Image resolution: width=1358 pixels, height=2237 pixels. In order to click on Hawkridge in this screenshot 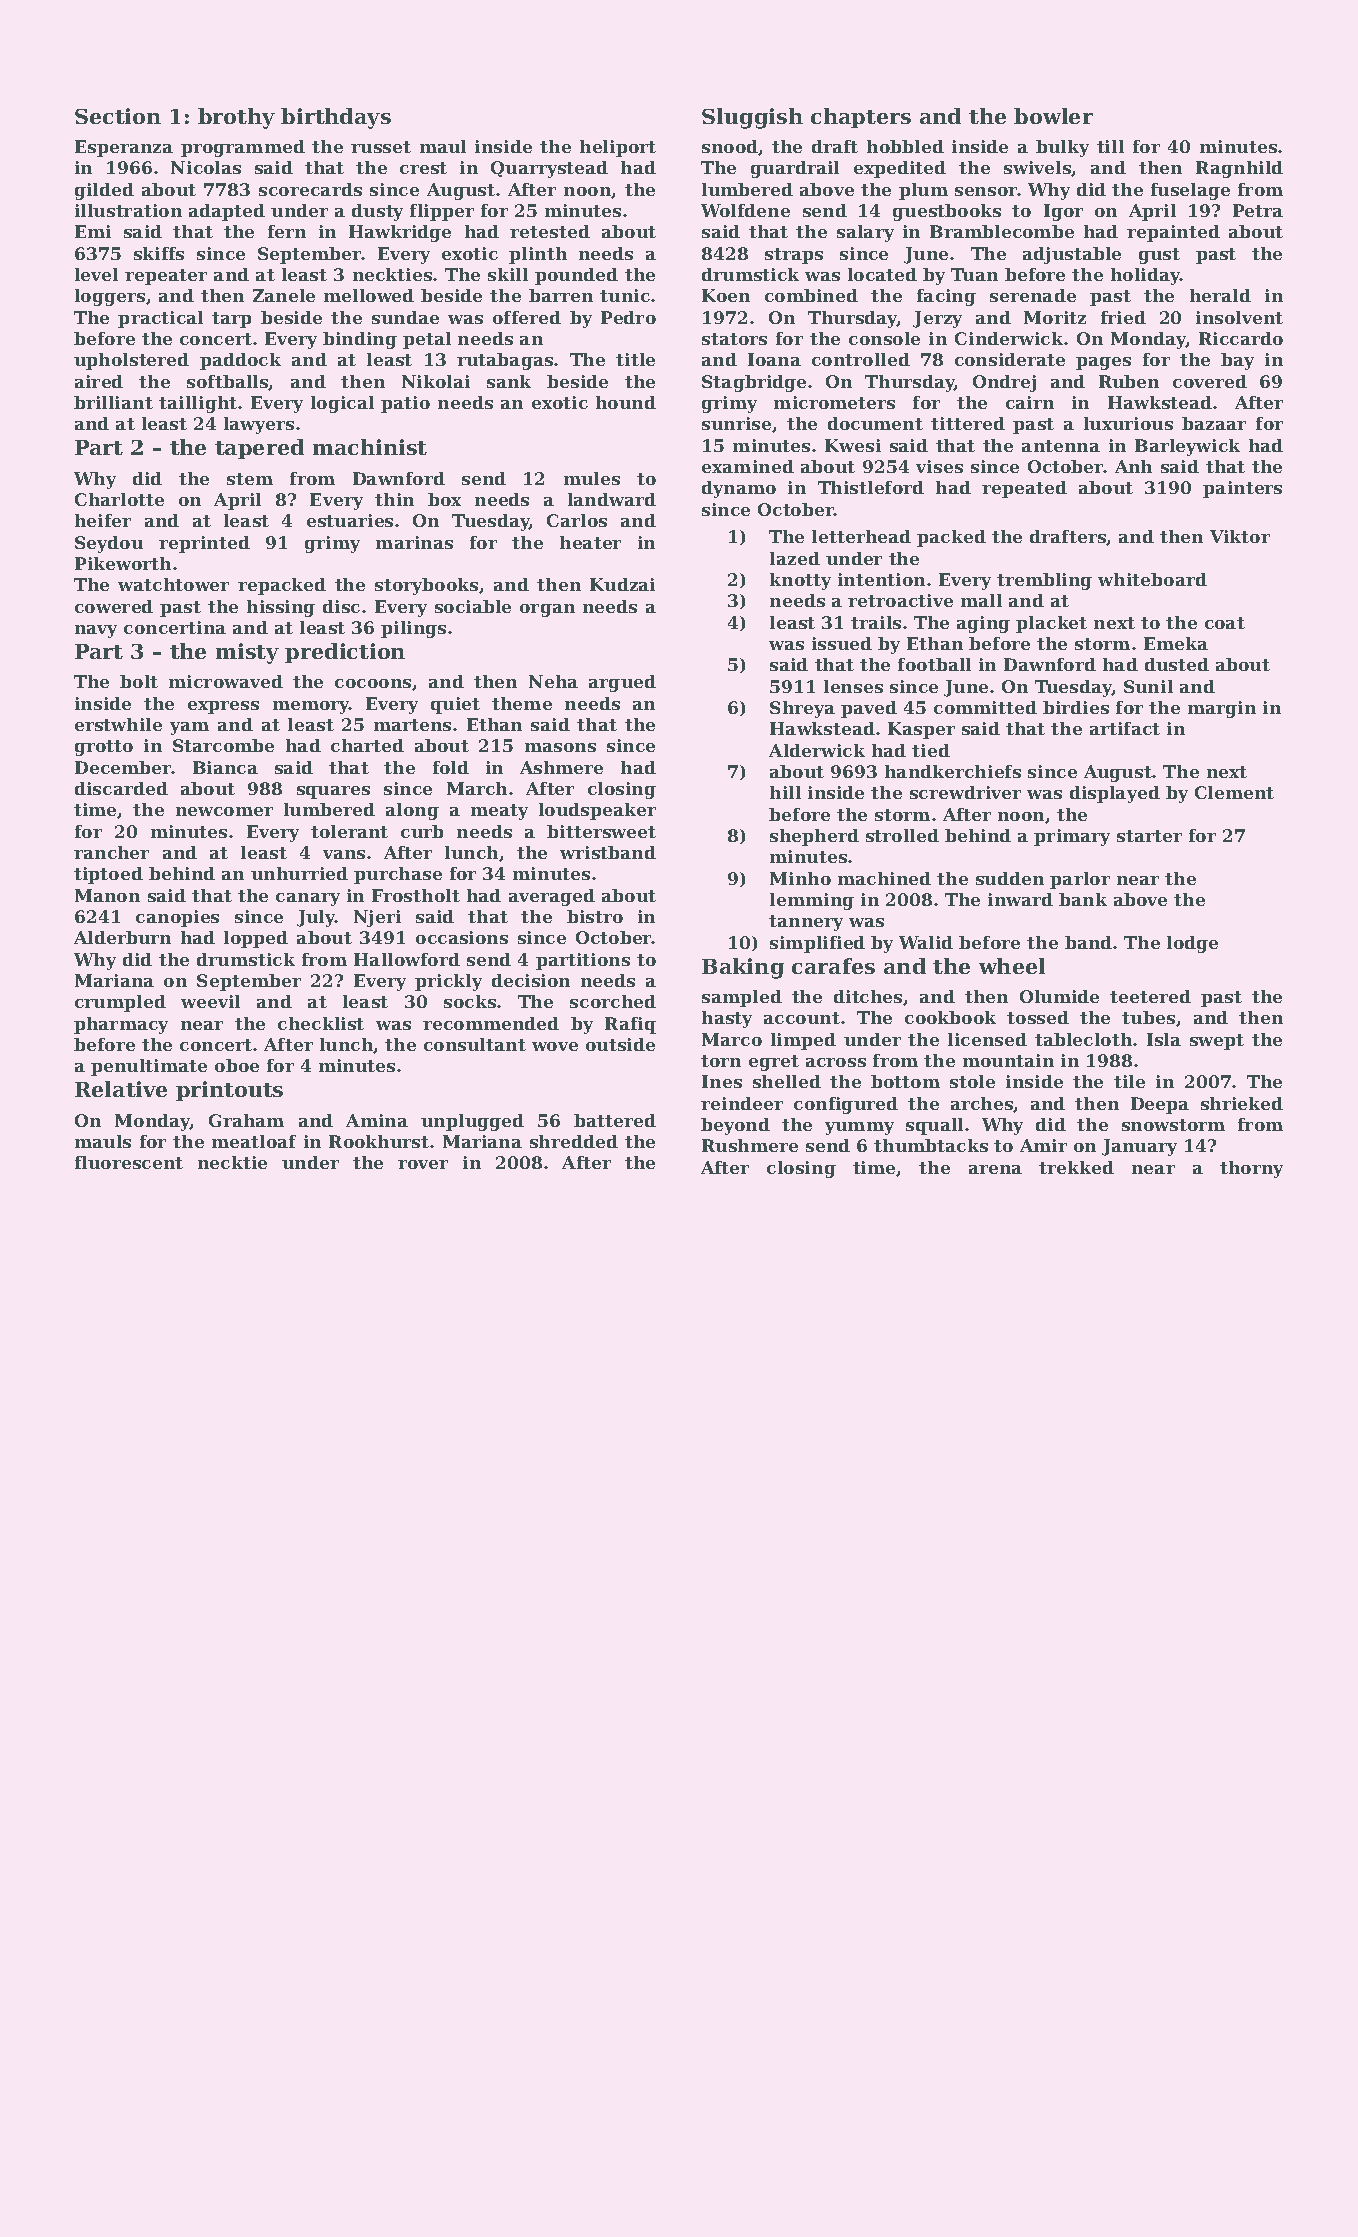, I will do `click(400, 233)`.
